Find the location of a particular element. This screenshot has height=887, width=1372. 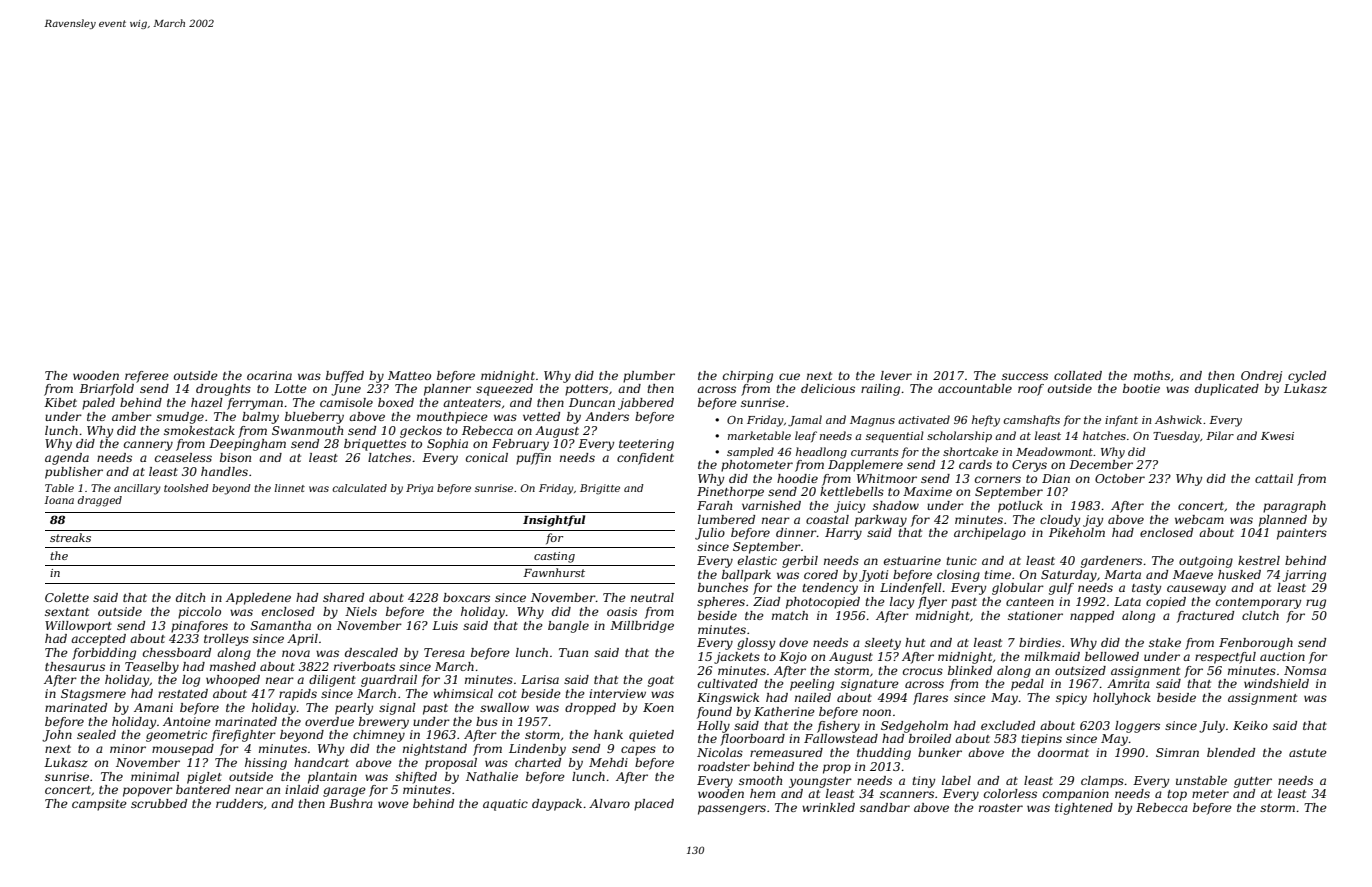

hoodie is located at coordinates (797, 478).
